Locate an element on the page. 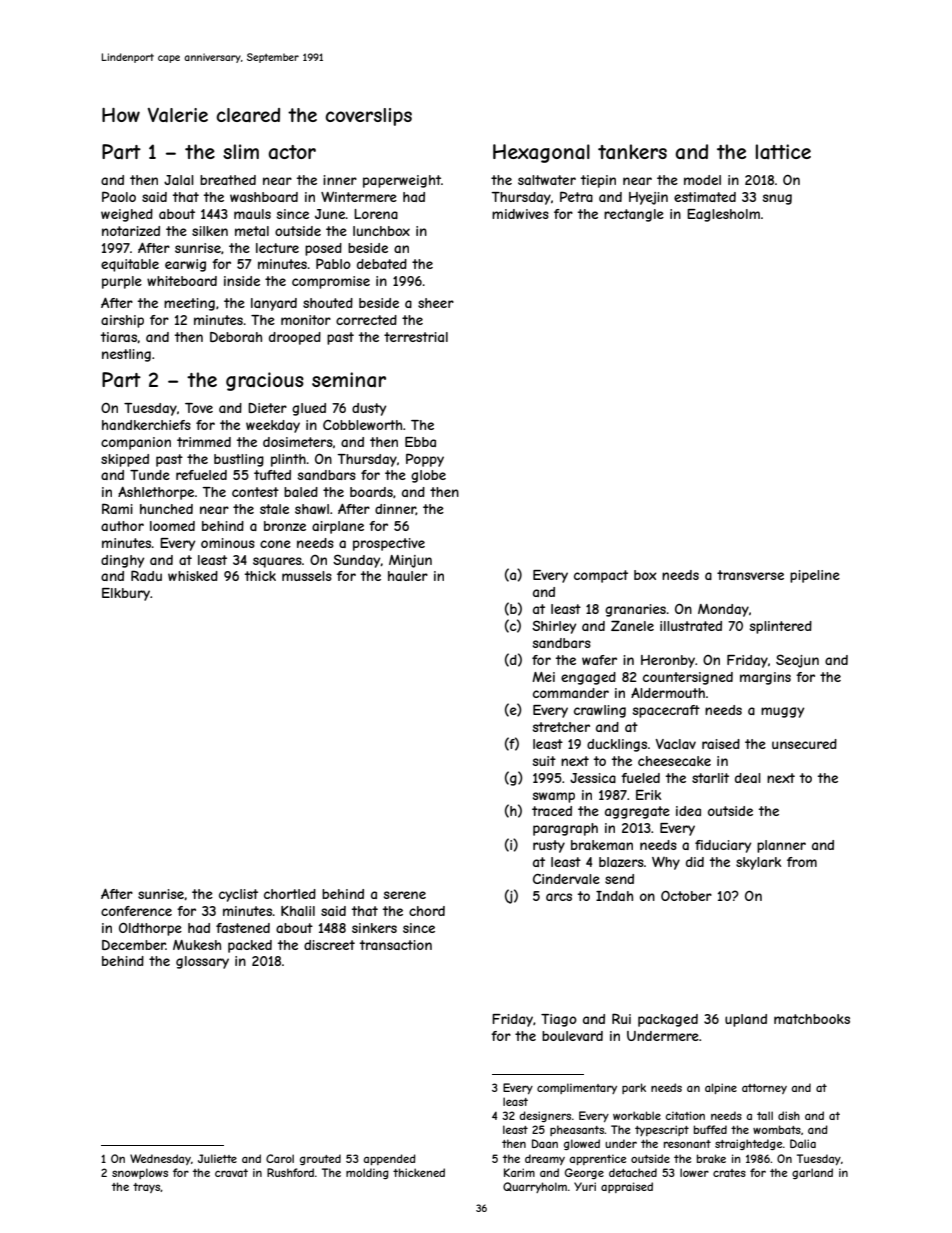 This document has height=1233, width=952. Eaglesholm is located at coordinates (723, 215).
